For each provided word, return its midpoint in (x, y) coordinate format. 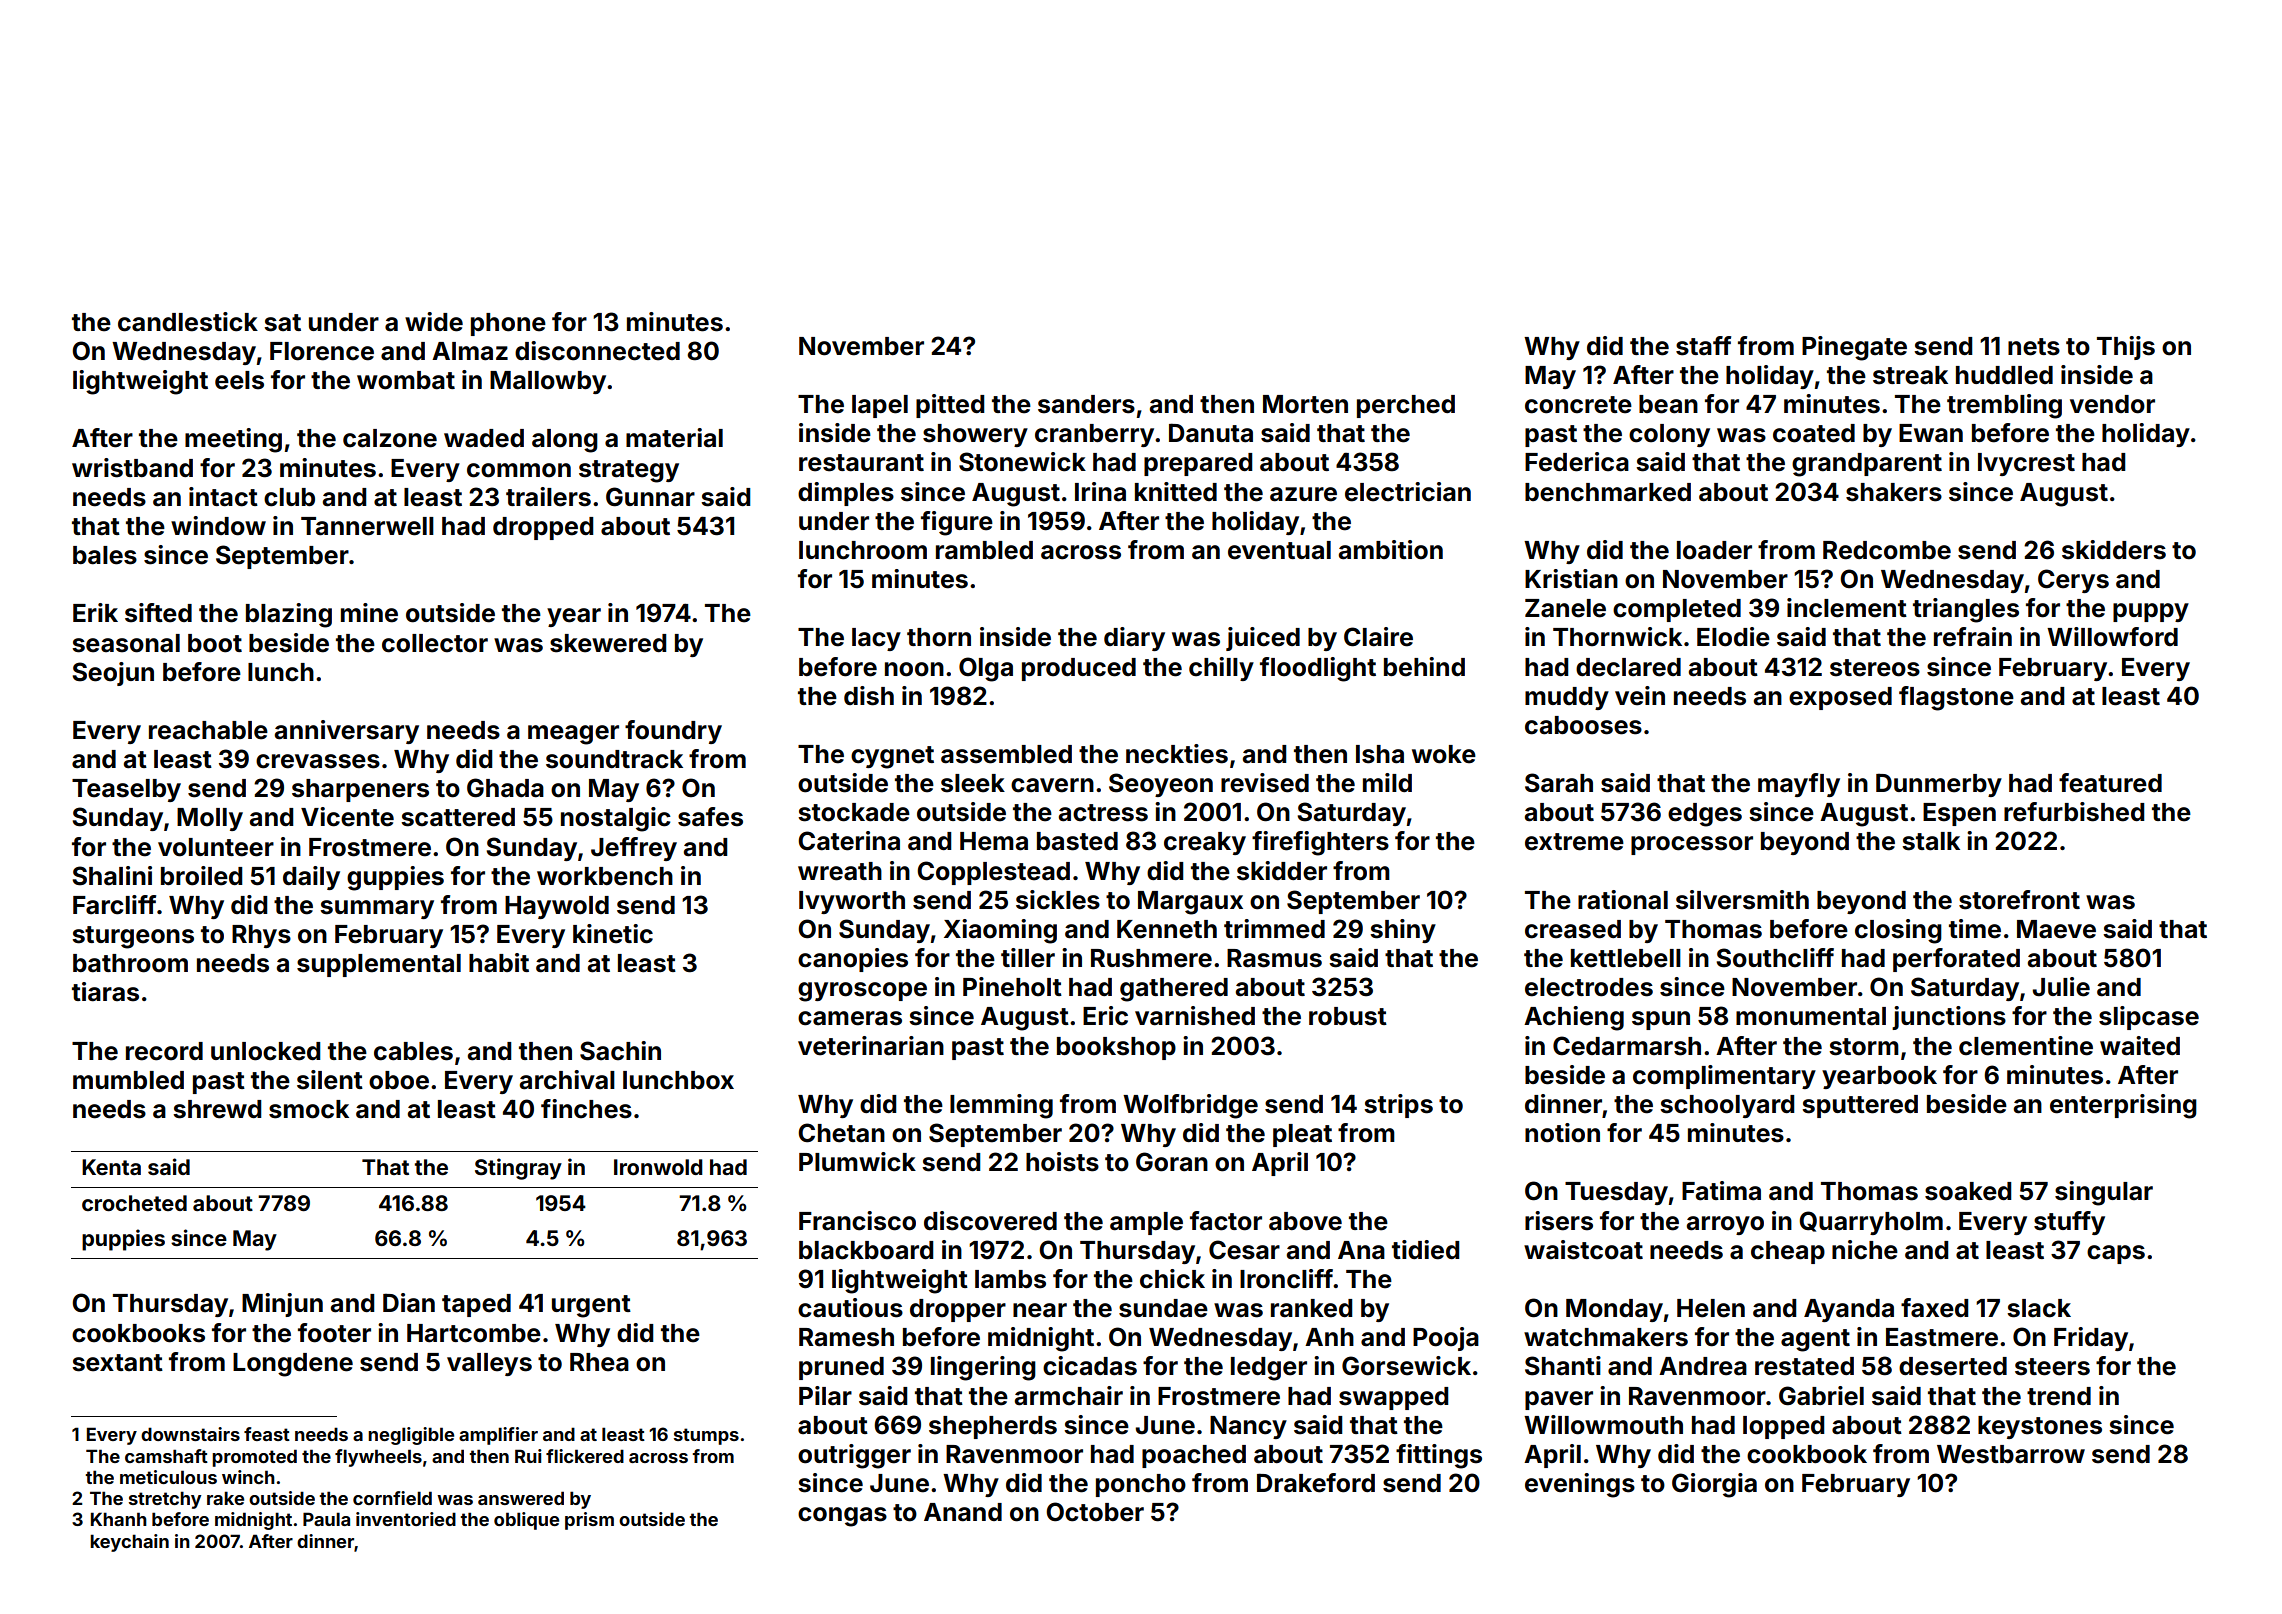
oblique (526, 1521)
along (565, 441)
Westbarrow (2011, 1454)
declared (1628, 667)
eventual (1279, 550)
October (1095, 1512)
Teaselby (126, 790)
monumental (1811, 1016)
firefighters (1320, 843)
